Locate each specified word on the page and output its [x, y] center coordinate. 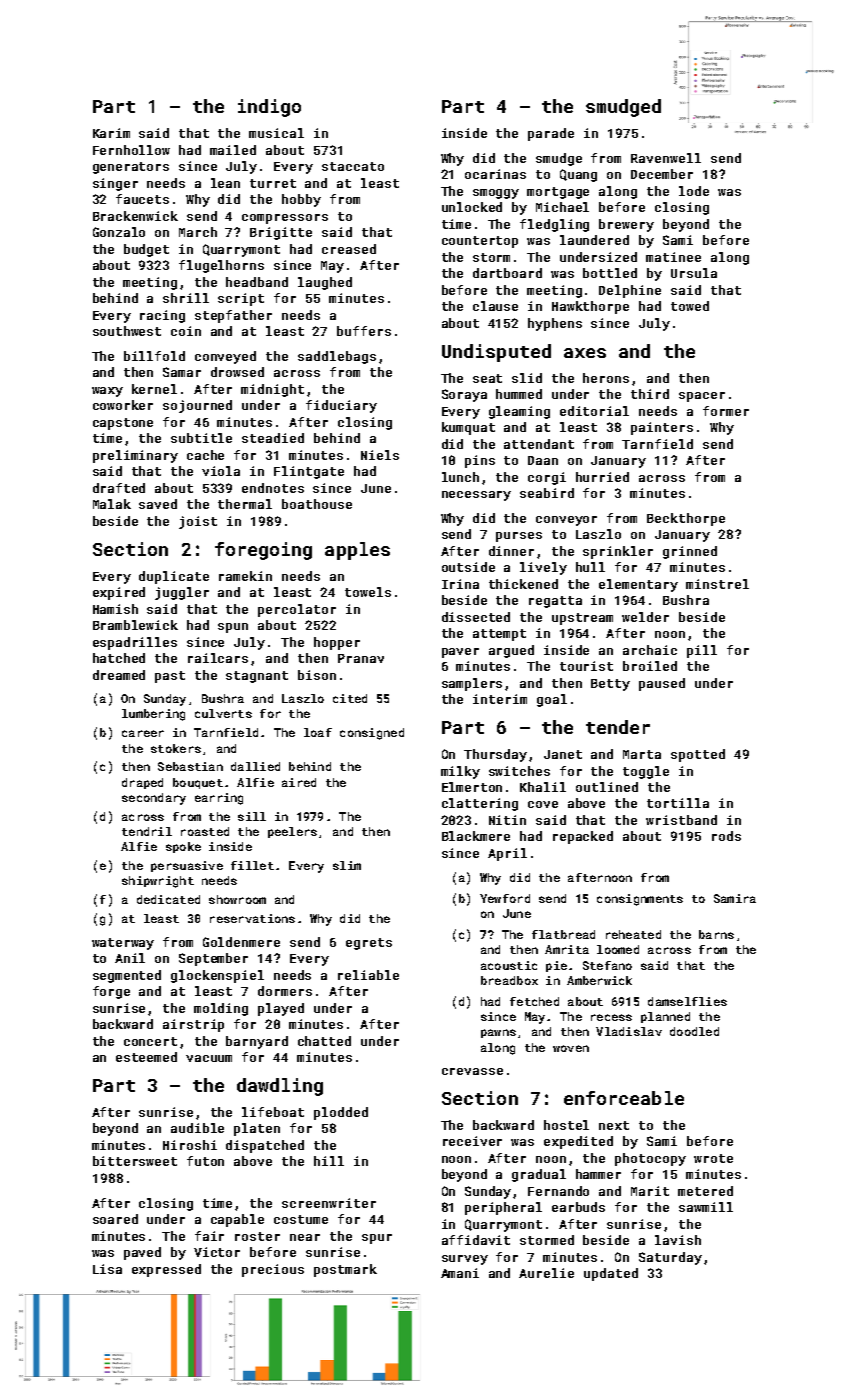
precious [273, 1270]
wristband [681, 820]
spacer [702, 397]
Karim [111, 133]
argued [511, 651]
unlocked [472, 207]
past [170, 677]
